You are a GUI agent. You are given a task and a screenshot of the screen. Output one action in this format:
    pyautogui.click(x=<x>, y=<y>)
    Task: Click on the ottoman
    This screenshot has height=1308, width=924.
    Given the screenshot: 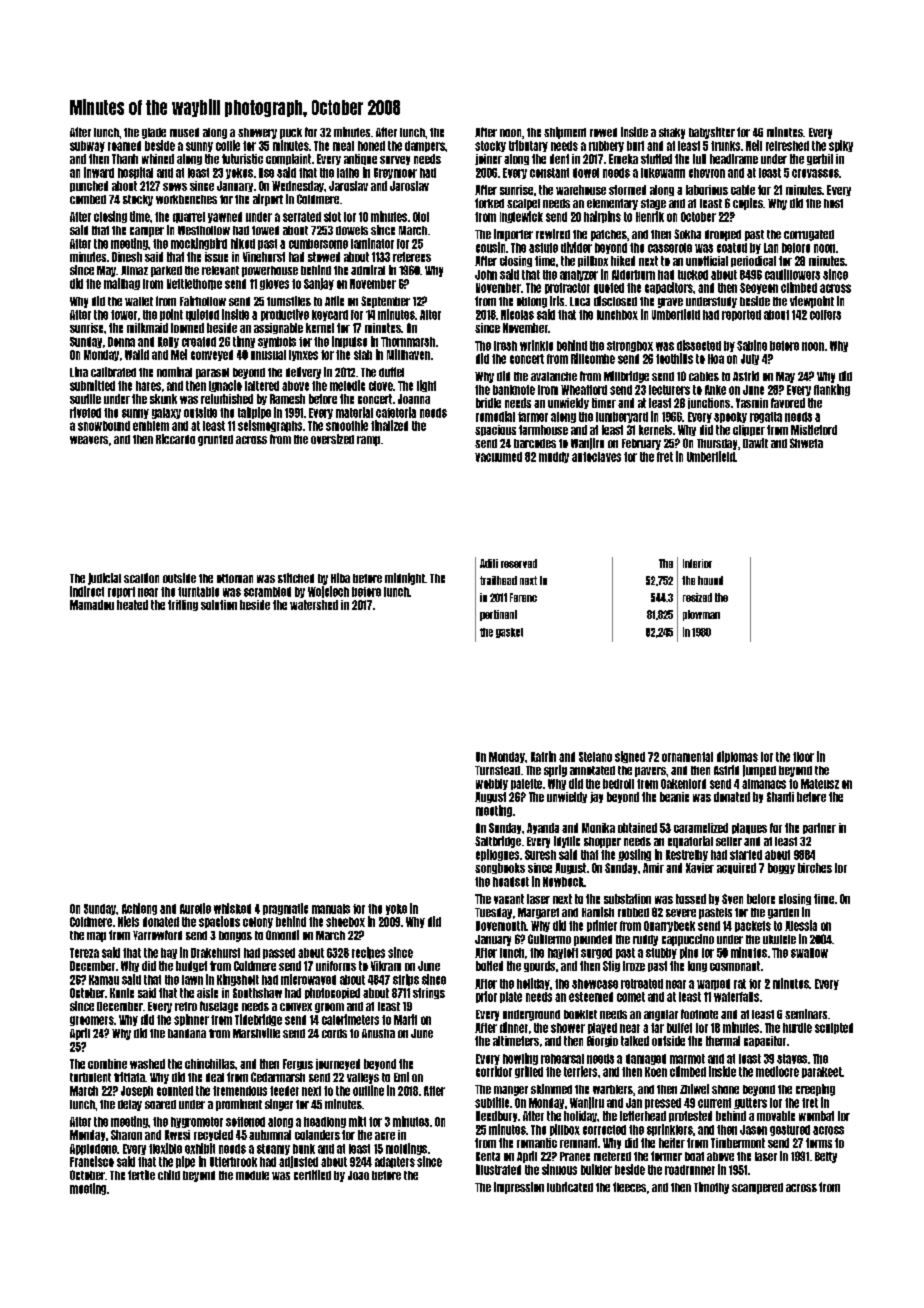 What is the action you would take?
    pyautogui.click(x=235, y=578)
